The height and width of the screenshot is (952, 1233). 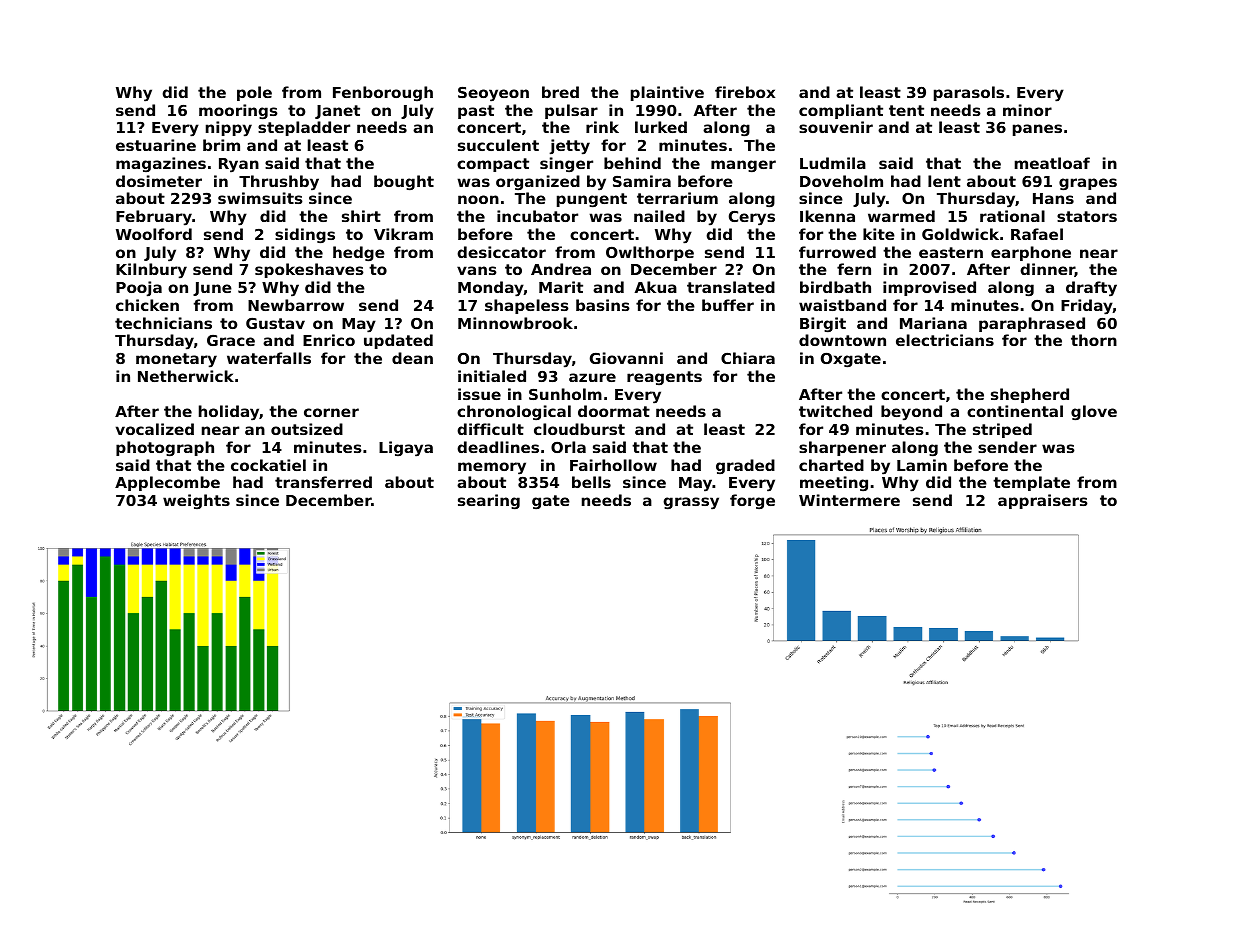 What do you see at coordinates (161, 164) in the screenshot?
I see `magazines` at bounding box center [161, 164].
